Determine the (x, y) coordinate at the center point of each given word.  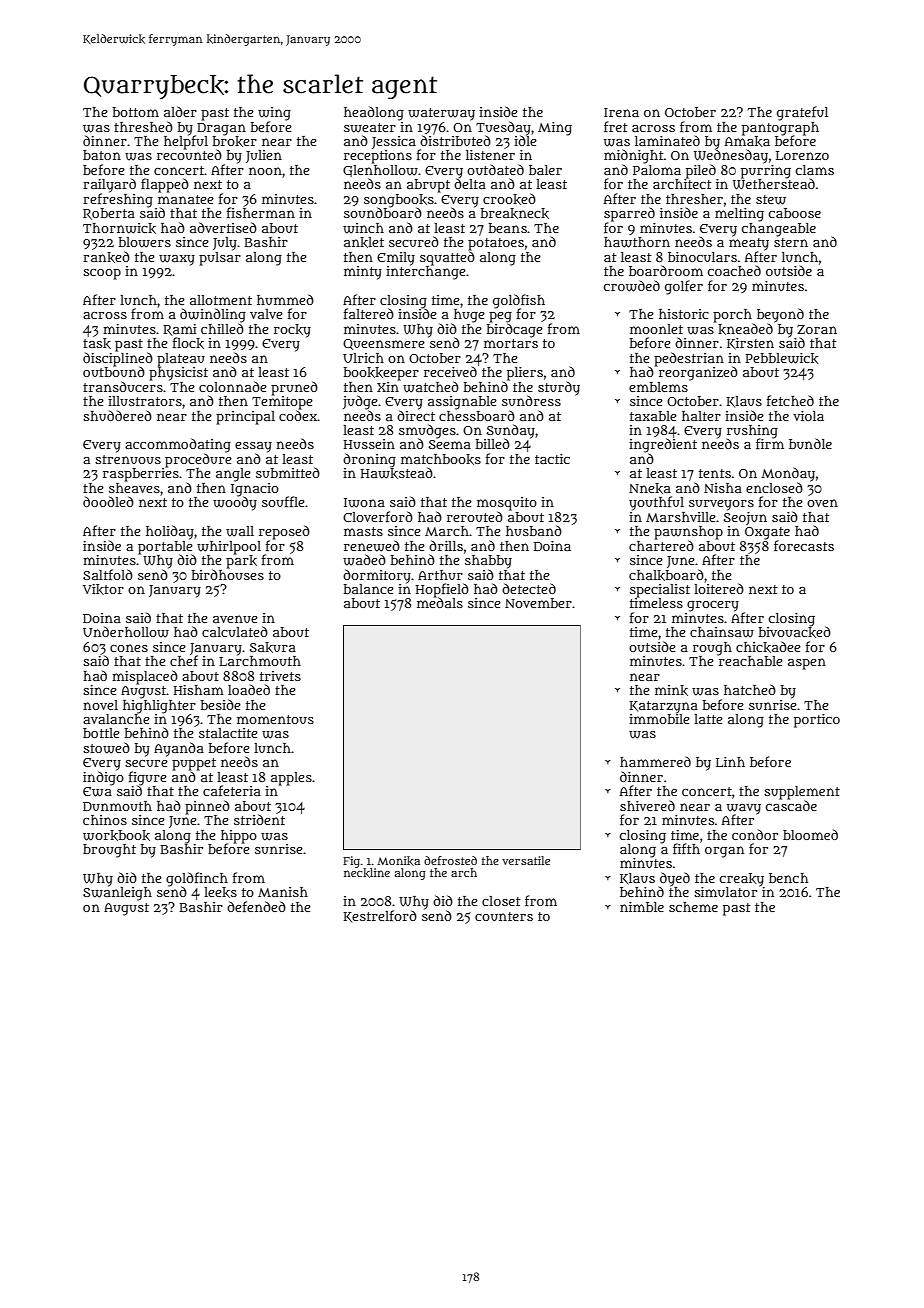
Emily (396, 258)
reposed (284, 532)
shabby (488, 562)
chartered (661, 545)
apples (291, 778)
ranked (106, 257)
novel (100, 705)
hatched (750, 689)
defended (256, 906)
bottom (135, 112)
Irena (621, 112)
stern (791, 242)
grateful (802, 113)
